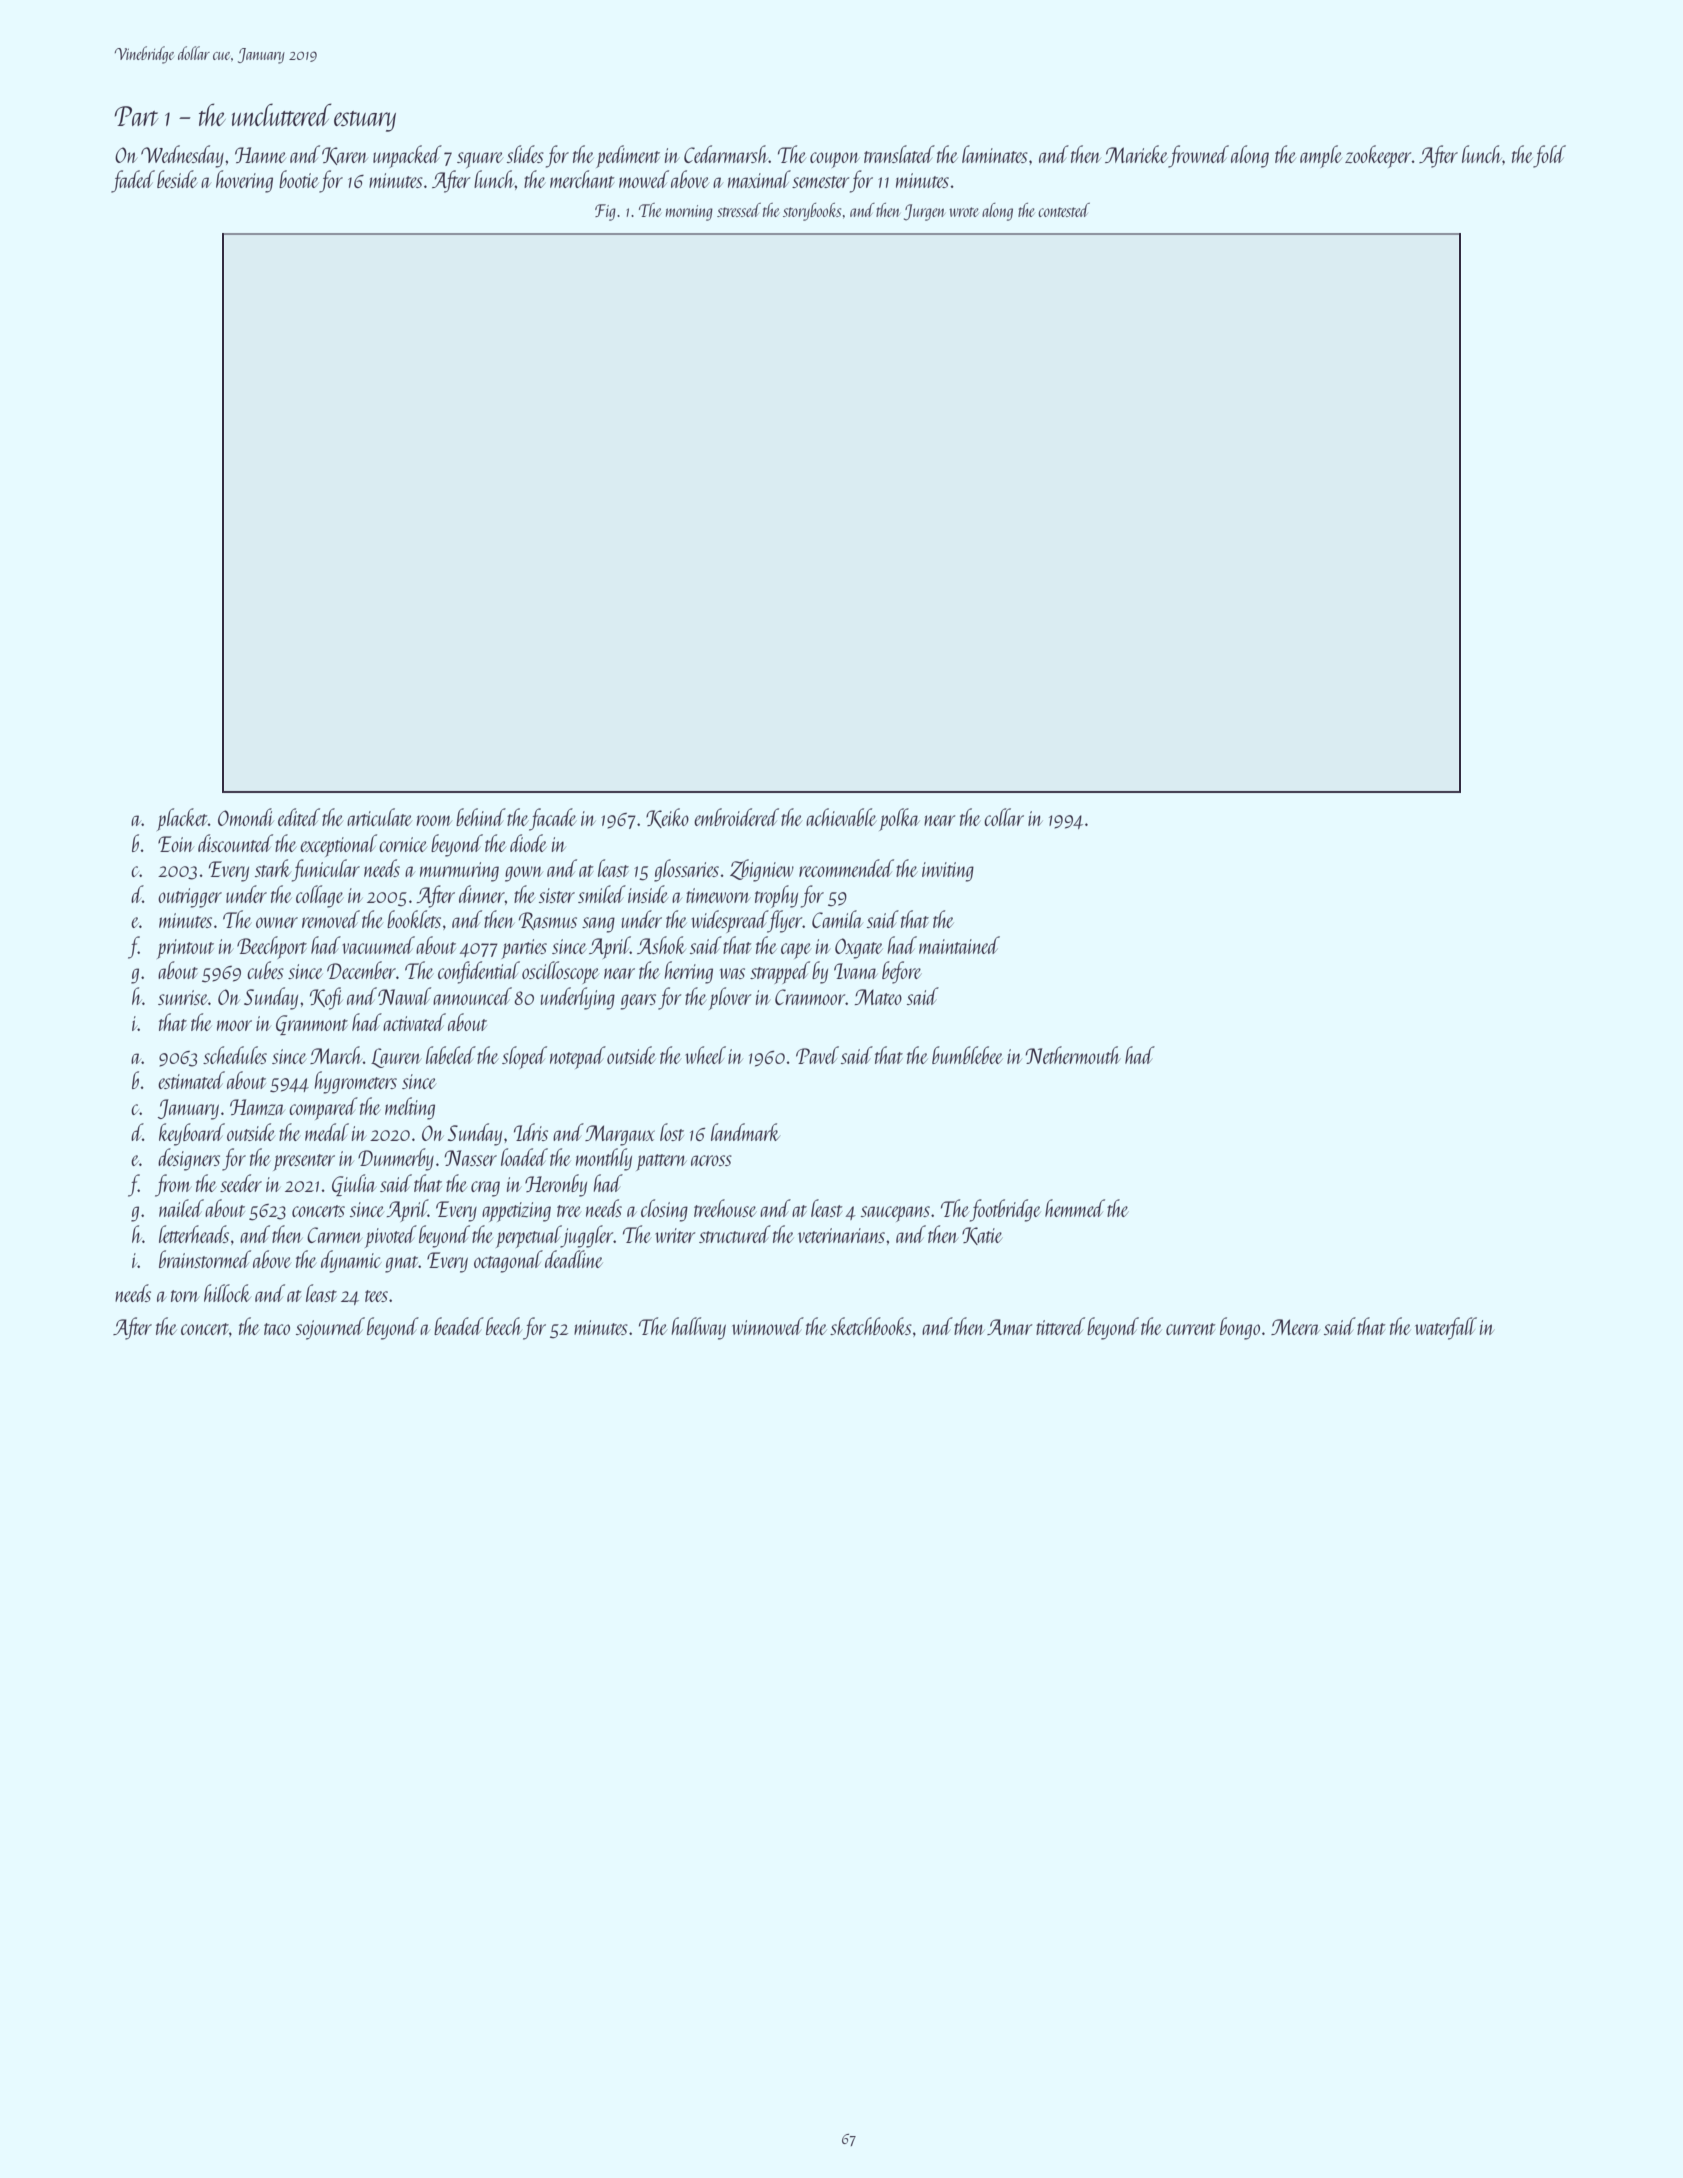 The image size is (1683, 2178). Describe the element at coordinates (1064, 210) in the screenshot. I see `contested` at that location.
